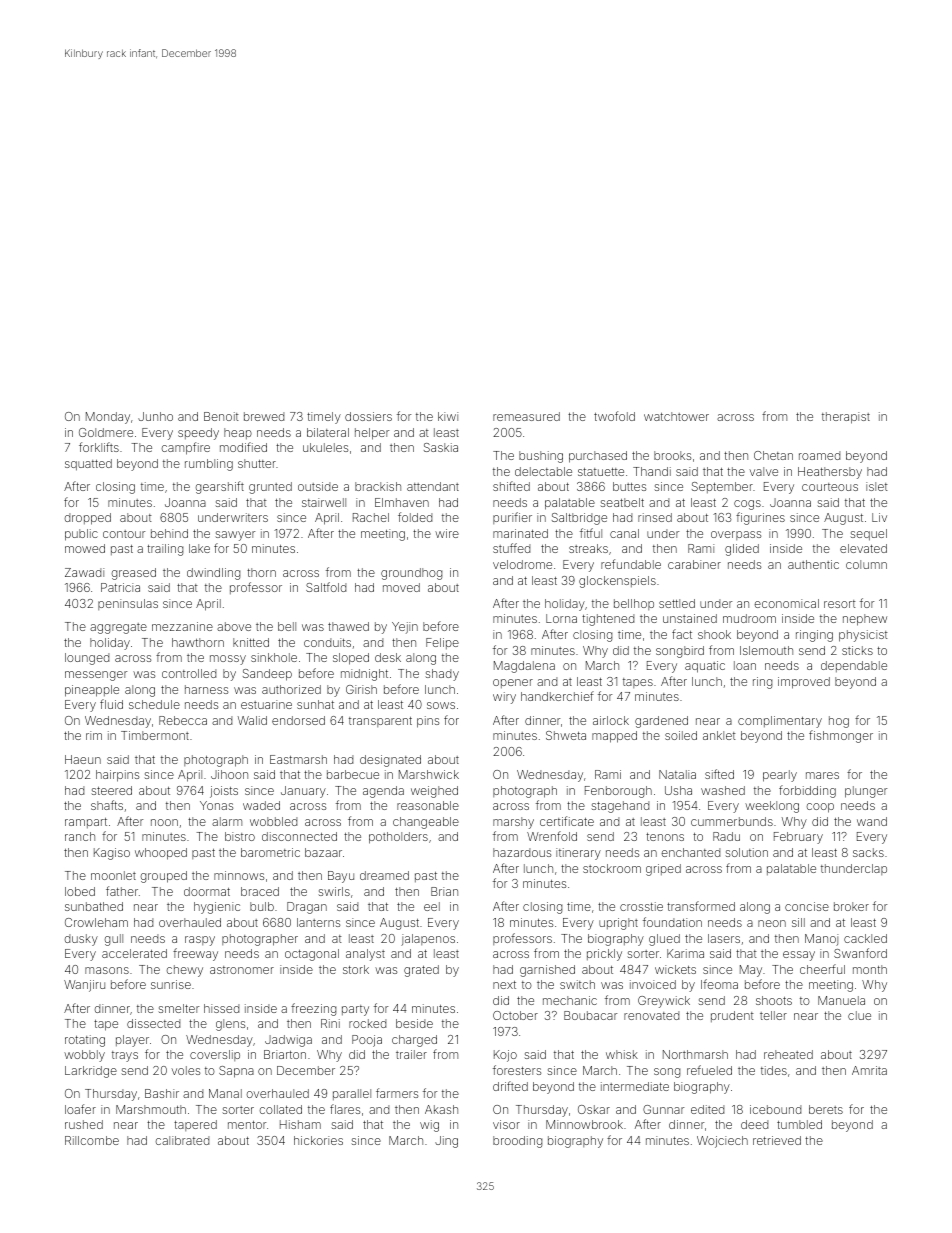 This image has width=952, height=1233. What do you see at coordinates (517, 1142) in the image?
I see `brooding` at bounding box center [517, 1142].
